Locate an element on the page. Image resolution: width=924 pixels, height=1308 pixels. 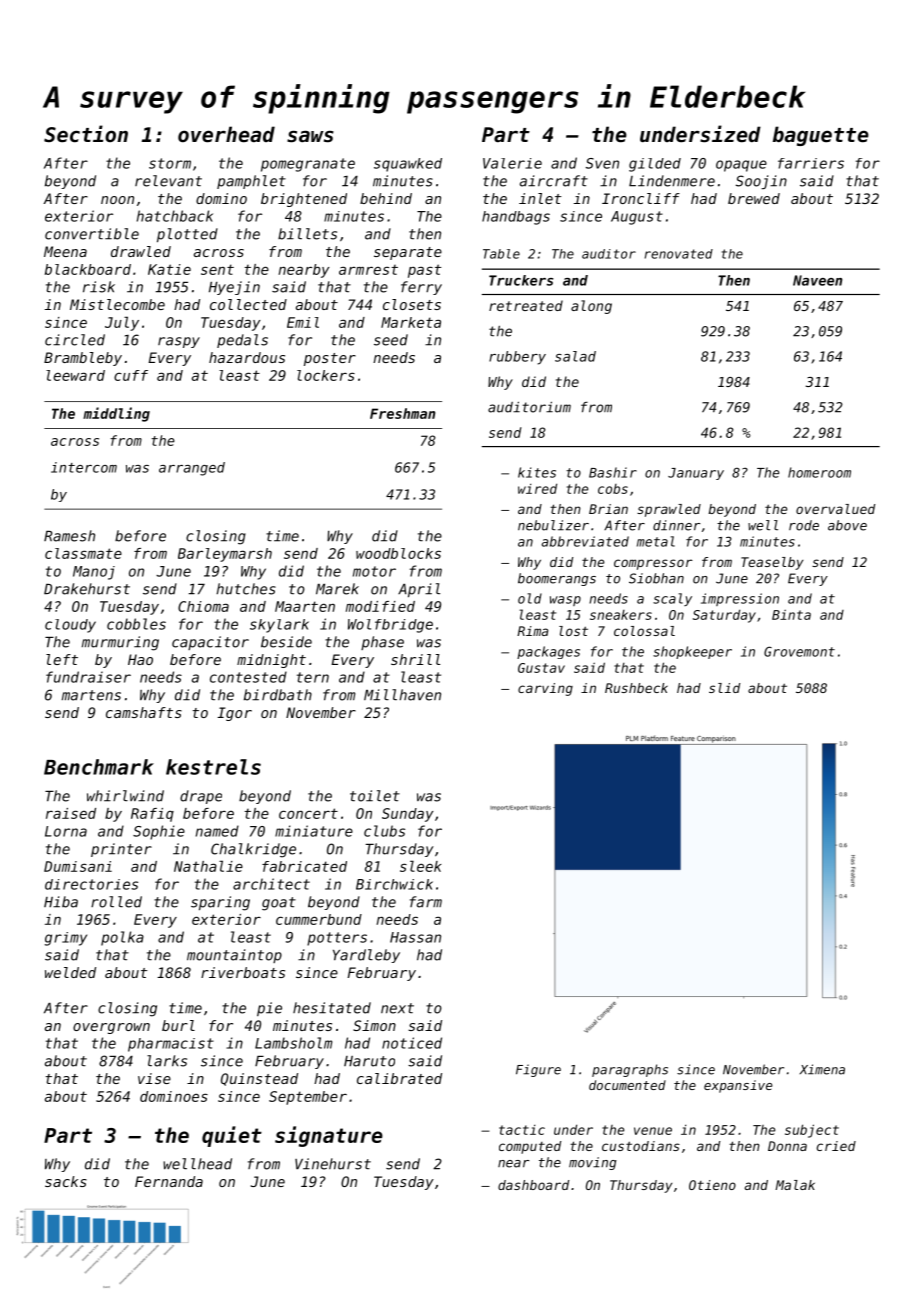
along is located at coordinates (591, 307).
